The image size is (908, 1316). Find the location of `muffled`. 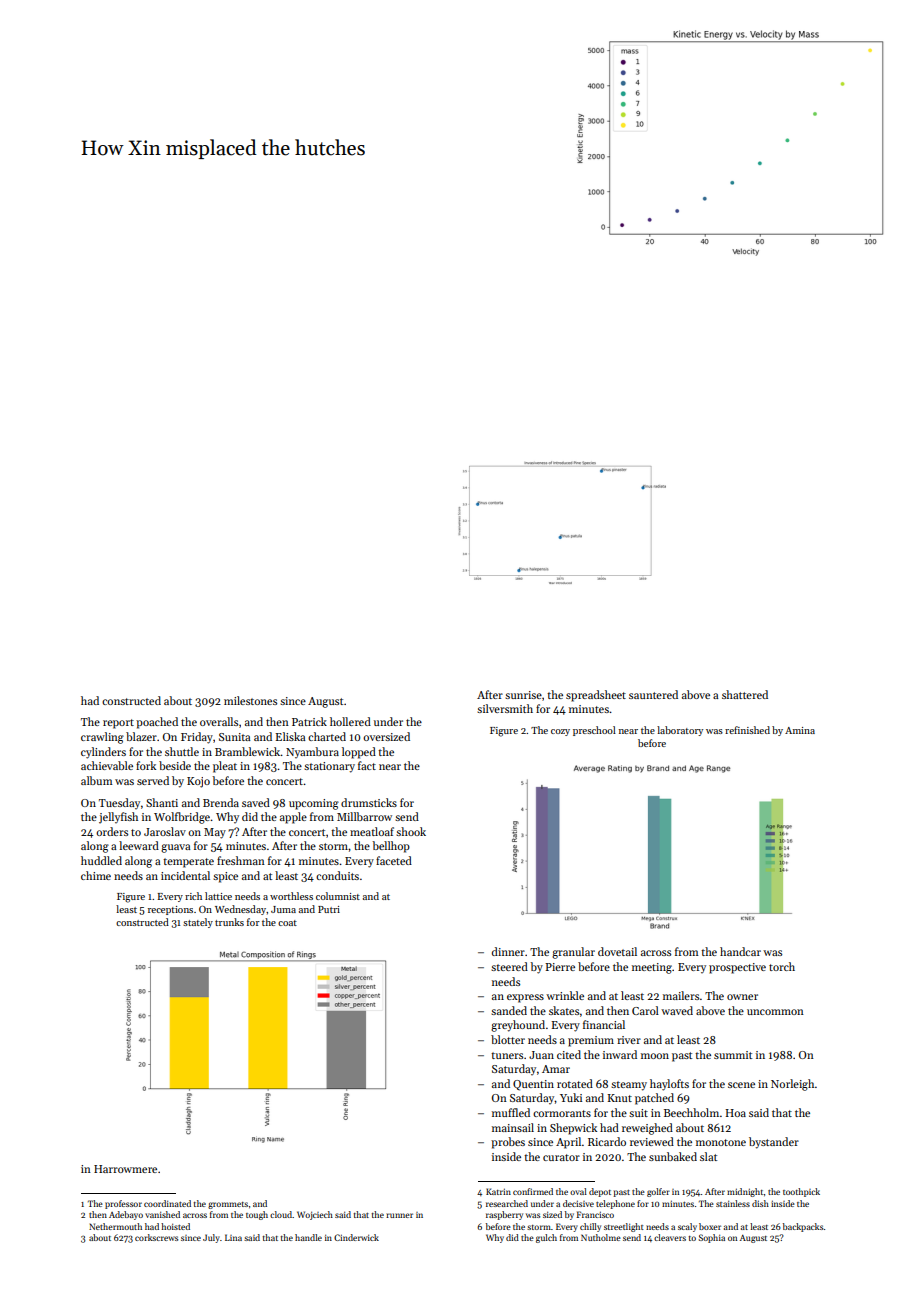

muffled is located at coordinates (511, 1112).
